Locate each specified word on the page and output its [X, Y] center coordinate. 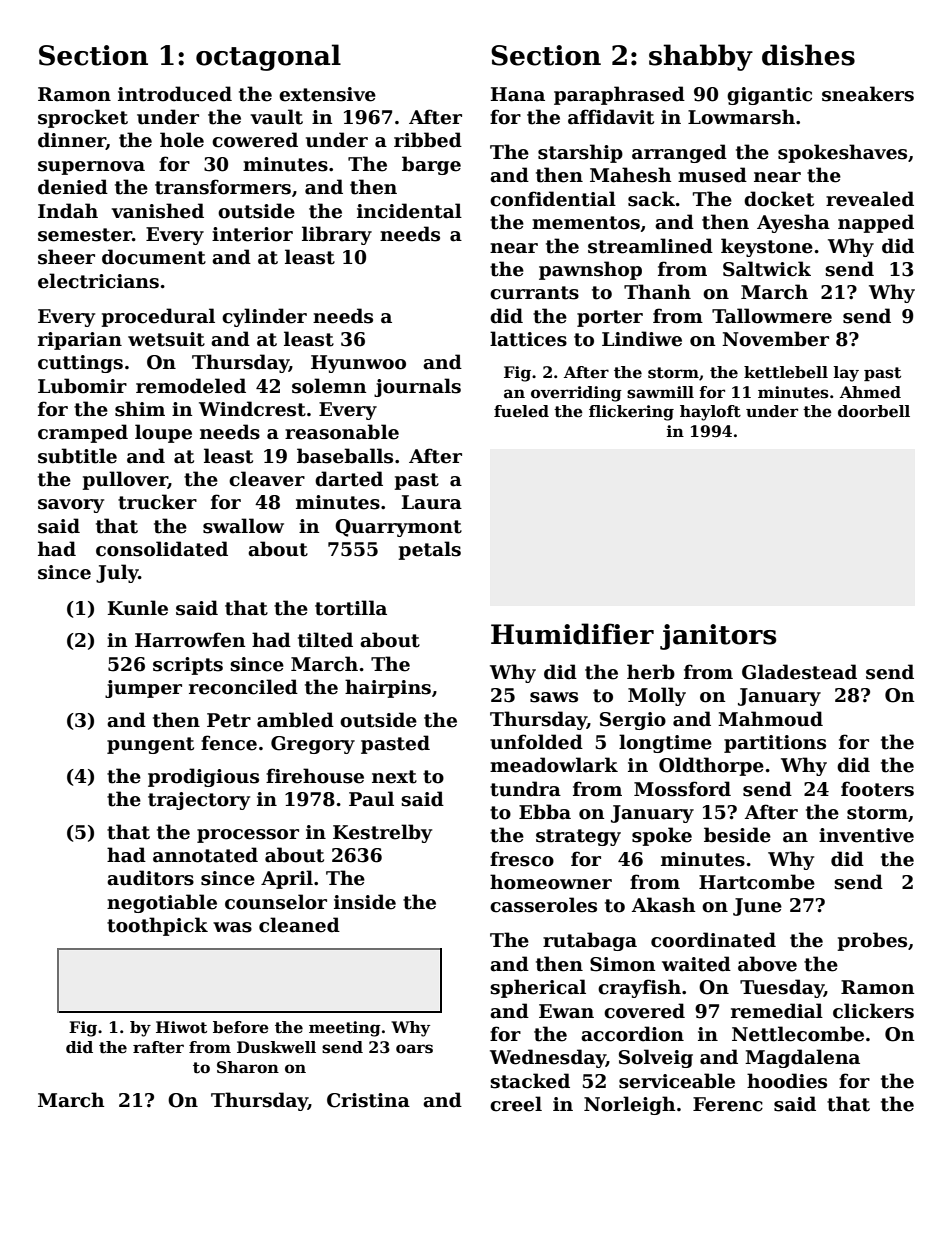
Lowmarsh [741, 117]
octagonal [268, 57]
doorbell [874, 411]
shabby [701, 57]
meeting [345, 1029]
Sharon [248, 1067]
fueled [521, 411]
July [117, 573]
